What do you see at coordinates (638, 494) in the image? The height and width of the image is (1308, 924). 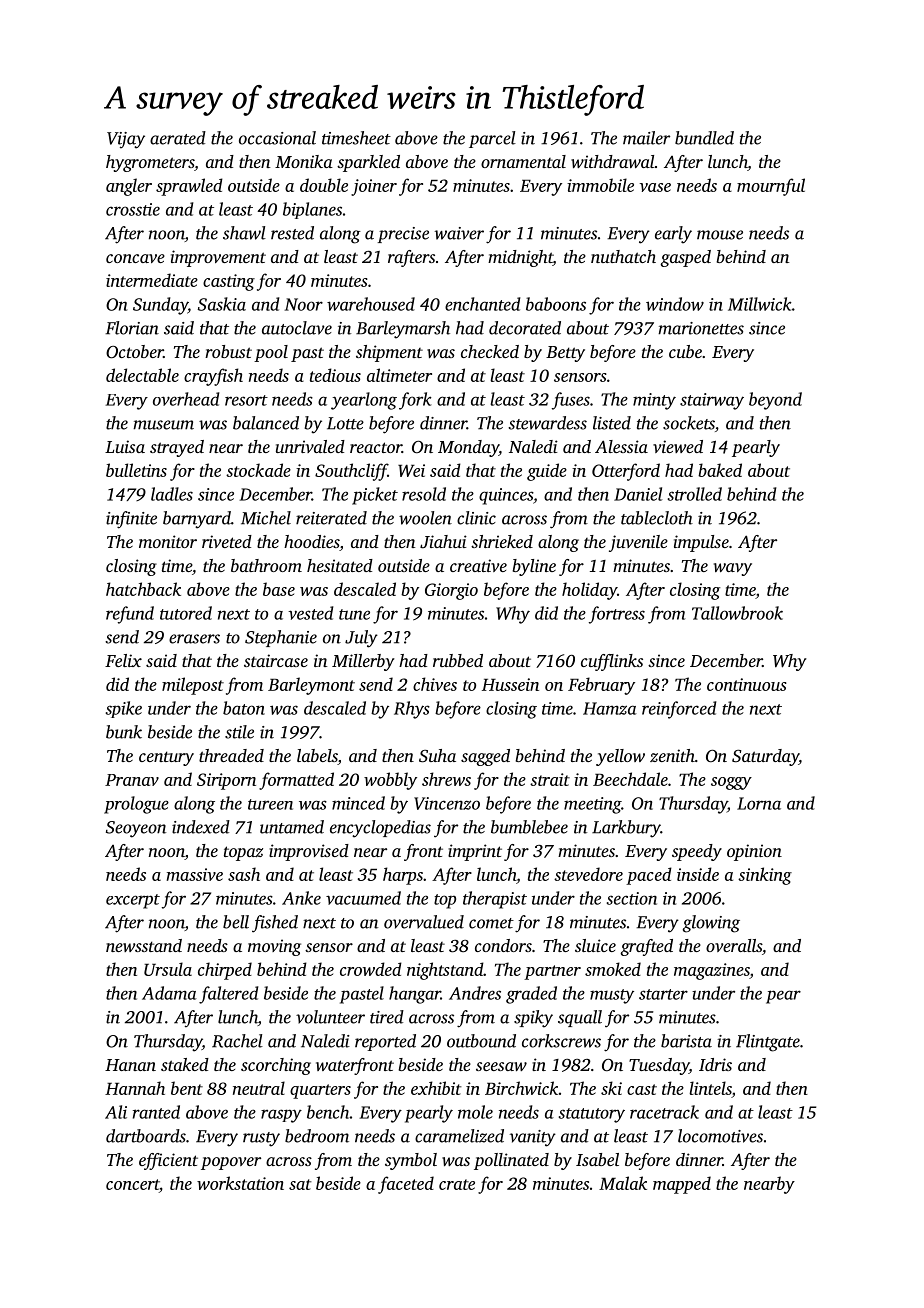 I see `Daniel` at bounding box center [638, 494].
